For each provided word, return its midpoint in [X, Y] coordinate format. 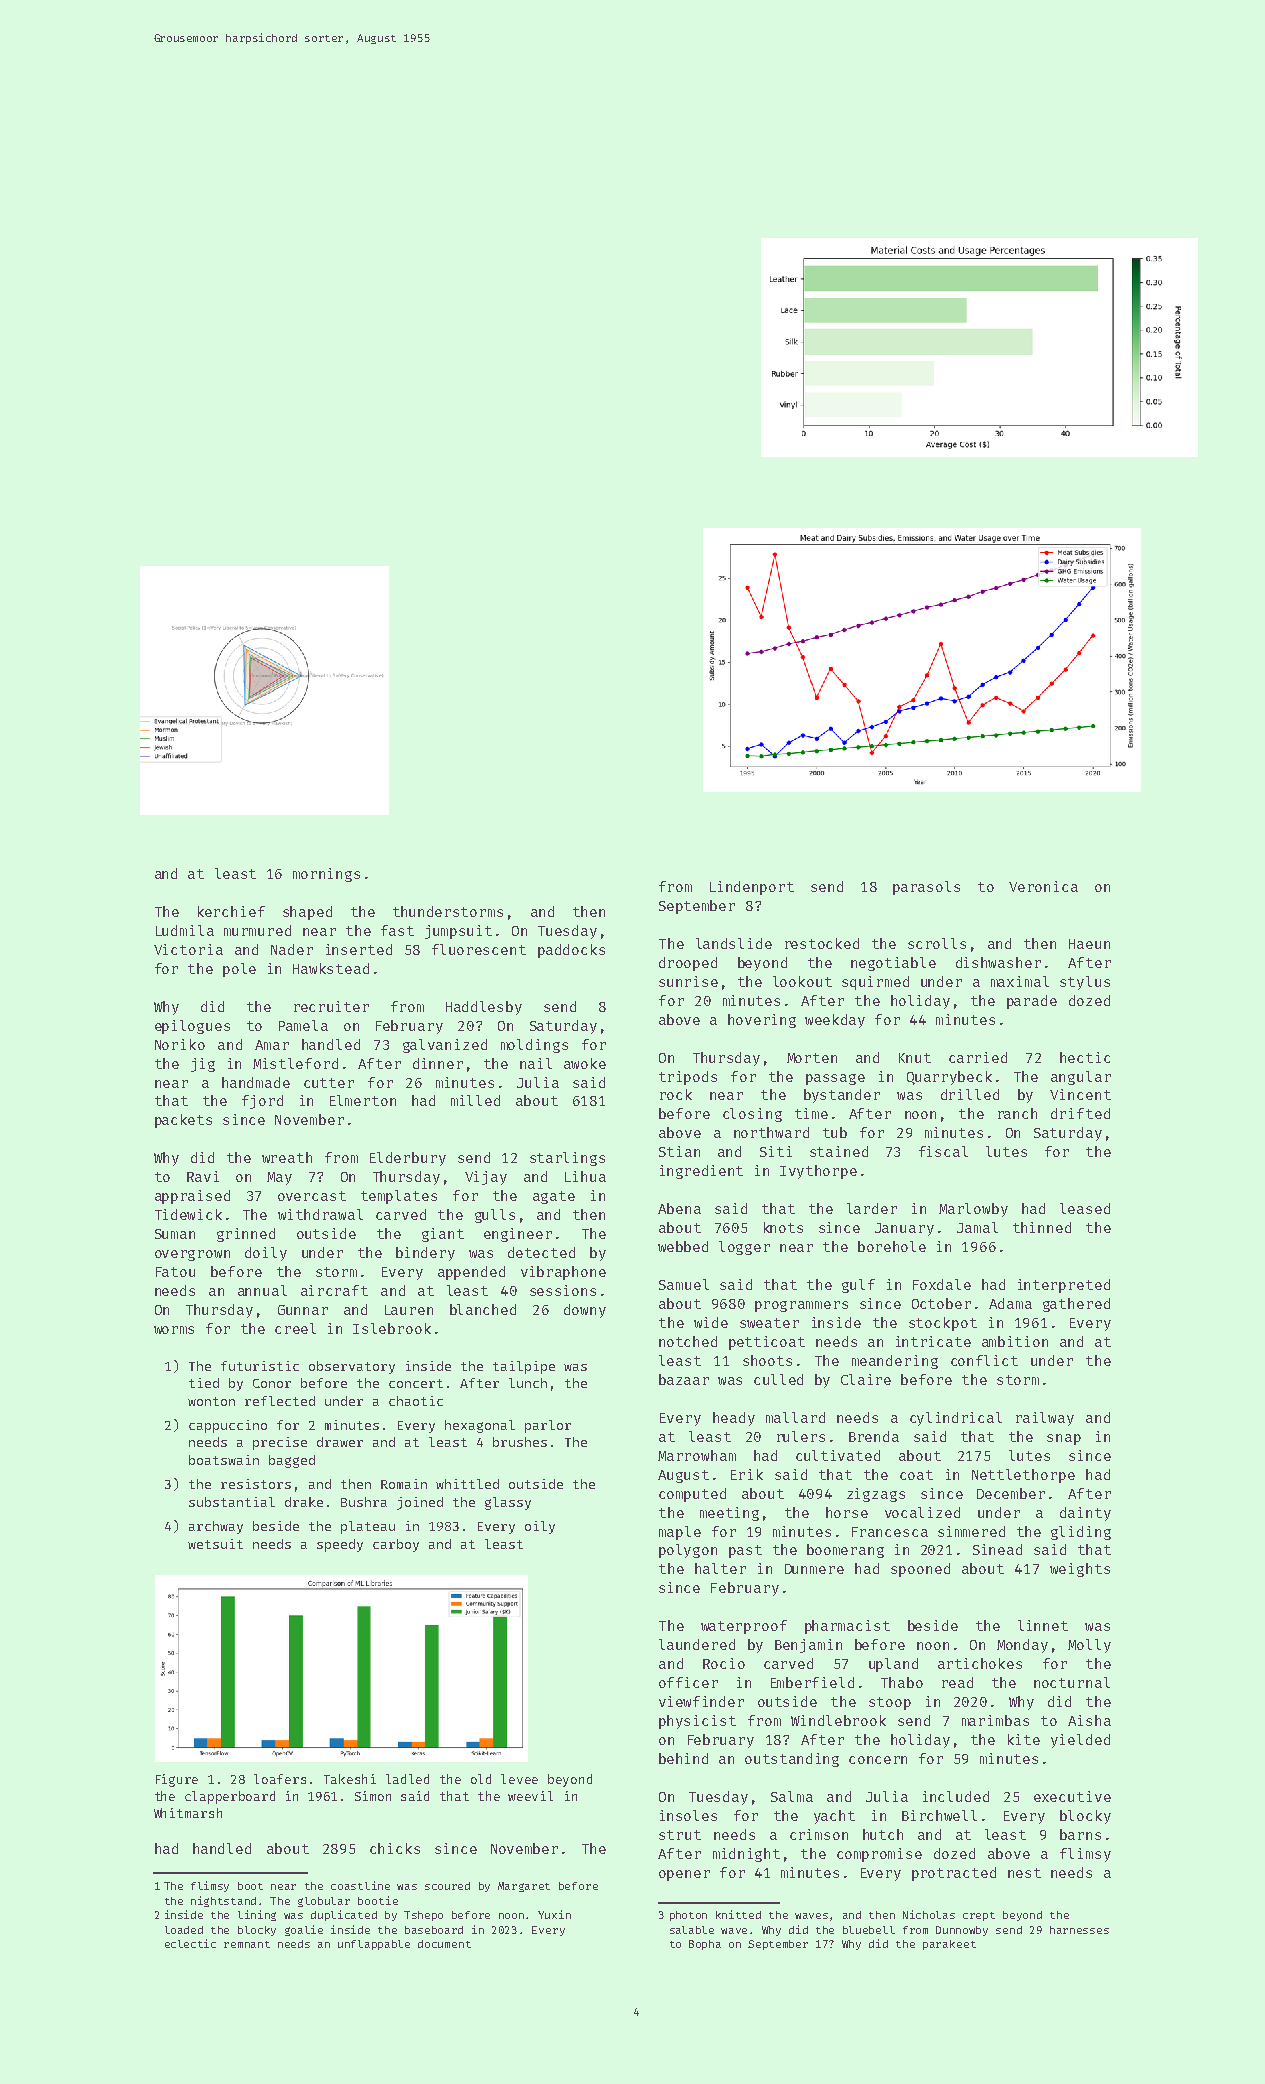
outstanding [792, 1760]
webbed [683, 1246]
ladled [407, 1779]
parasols [926, 888]
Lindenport [752, 888]
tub [835, 1132]
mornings [326, 875]
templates [399, 1197]
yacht [834, 1817]
